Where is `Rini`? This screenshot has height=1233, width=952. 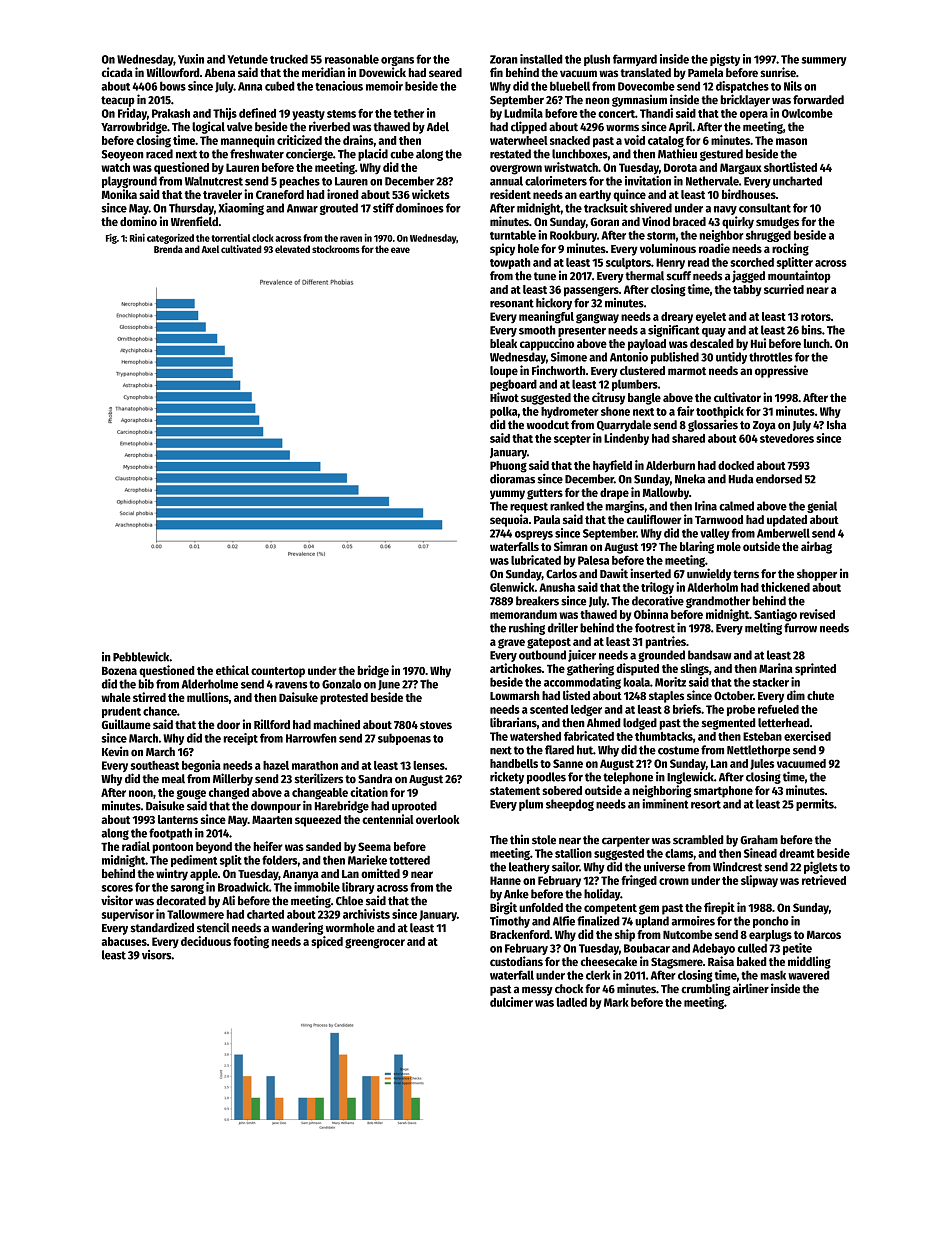
Rini is located at coordinates (137, 238).
